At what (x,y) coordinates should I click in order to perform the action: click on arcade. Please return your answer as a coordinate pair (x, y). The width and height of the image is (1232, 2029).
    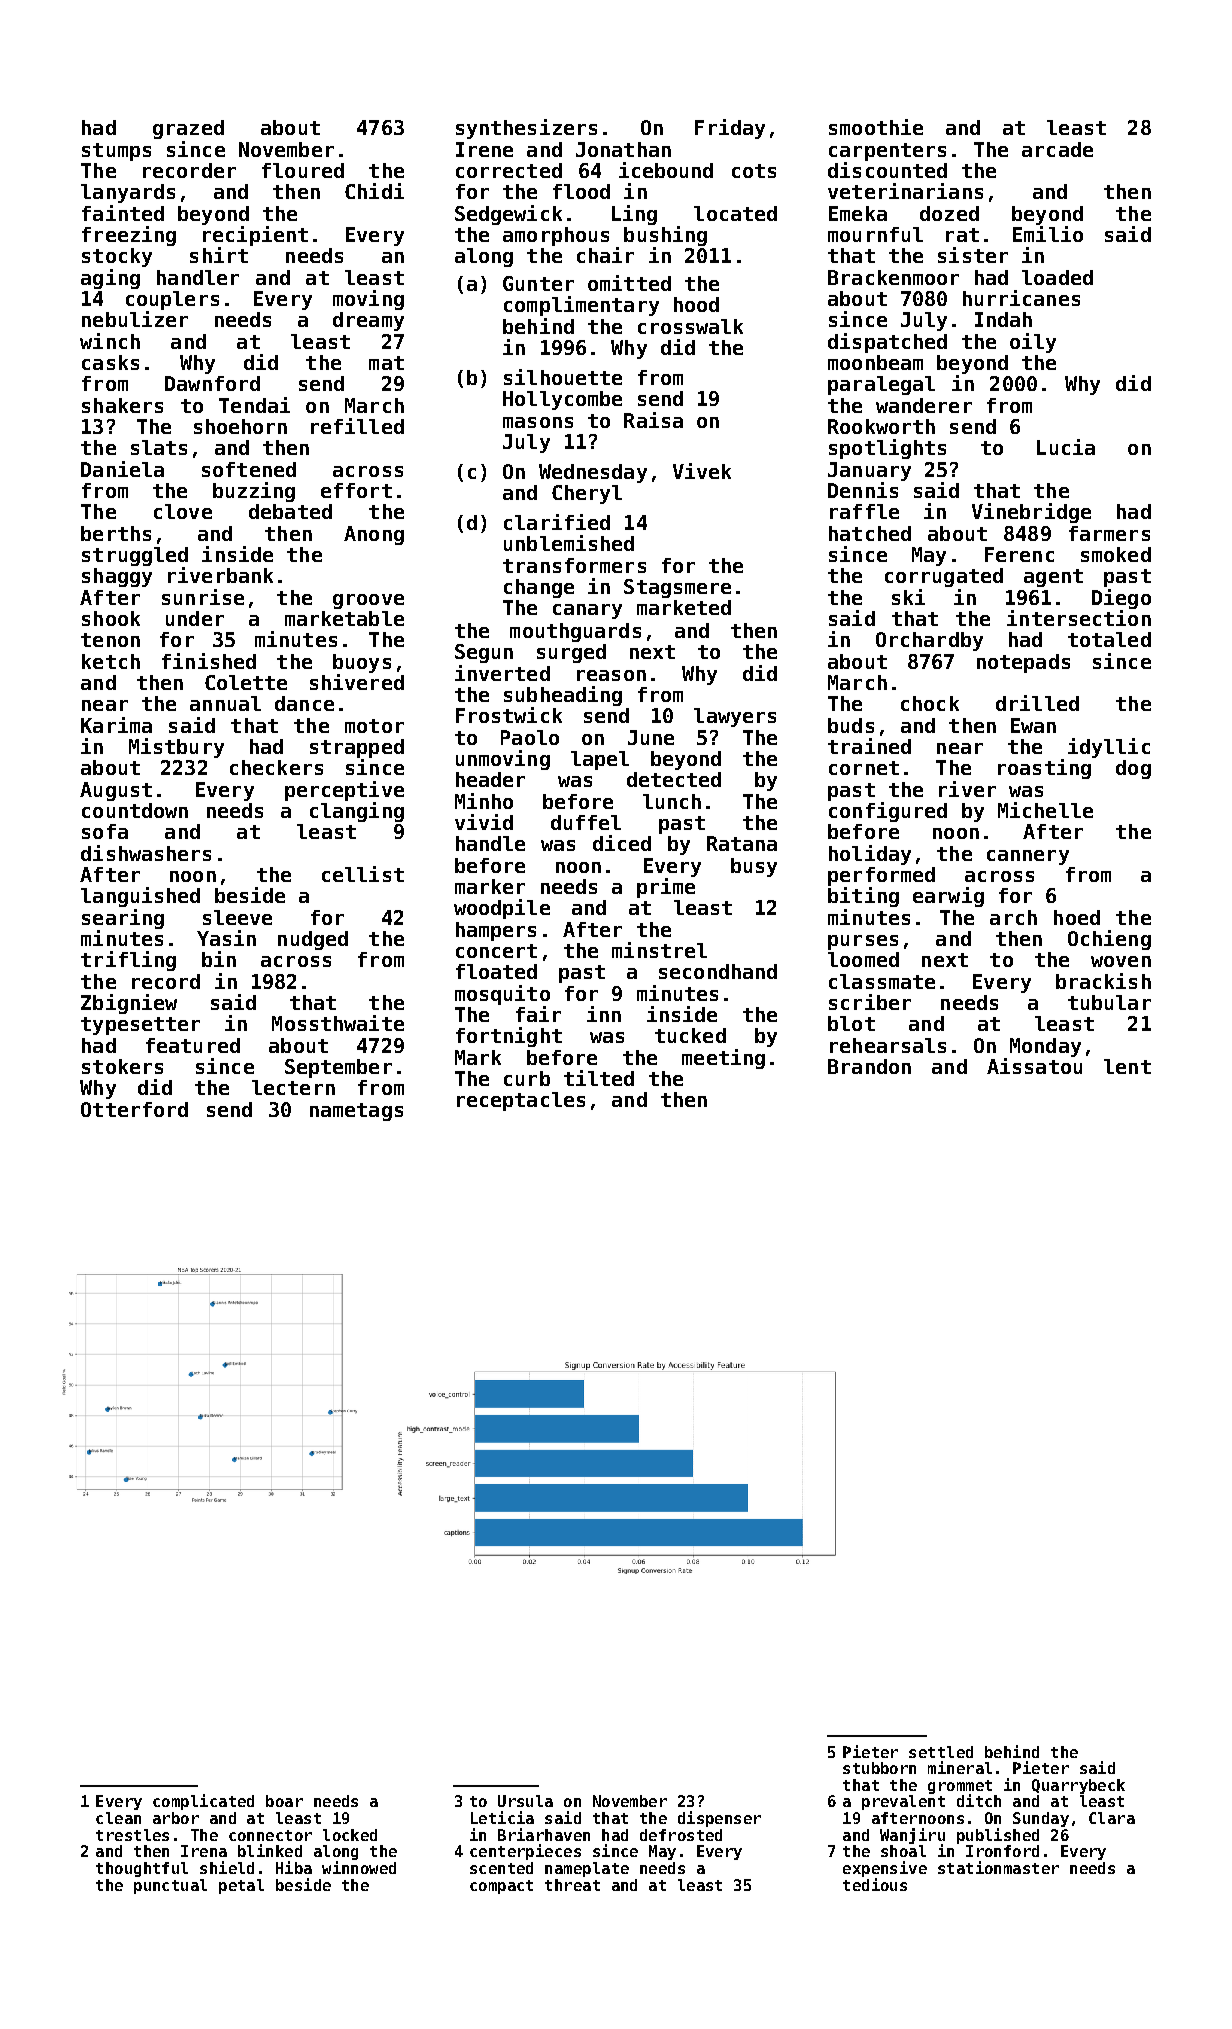
    Looking at the image, I should click on (1057, 149).
